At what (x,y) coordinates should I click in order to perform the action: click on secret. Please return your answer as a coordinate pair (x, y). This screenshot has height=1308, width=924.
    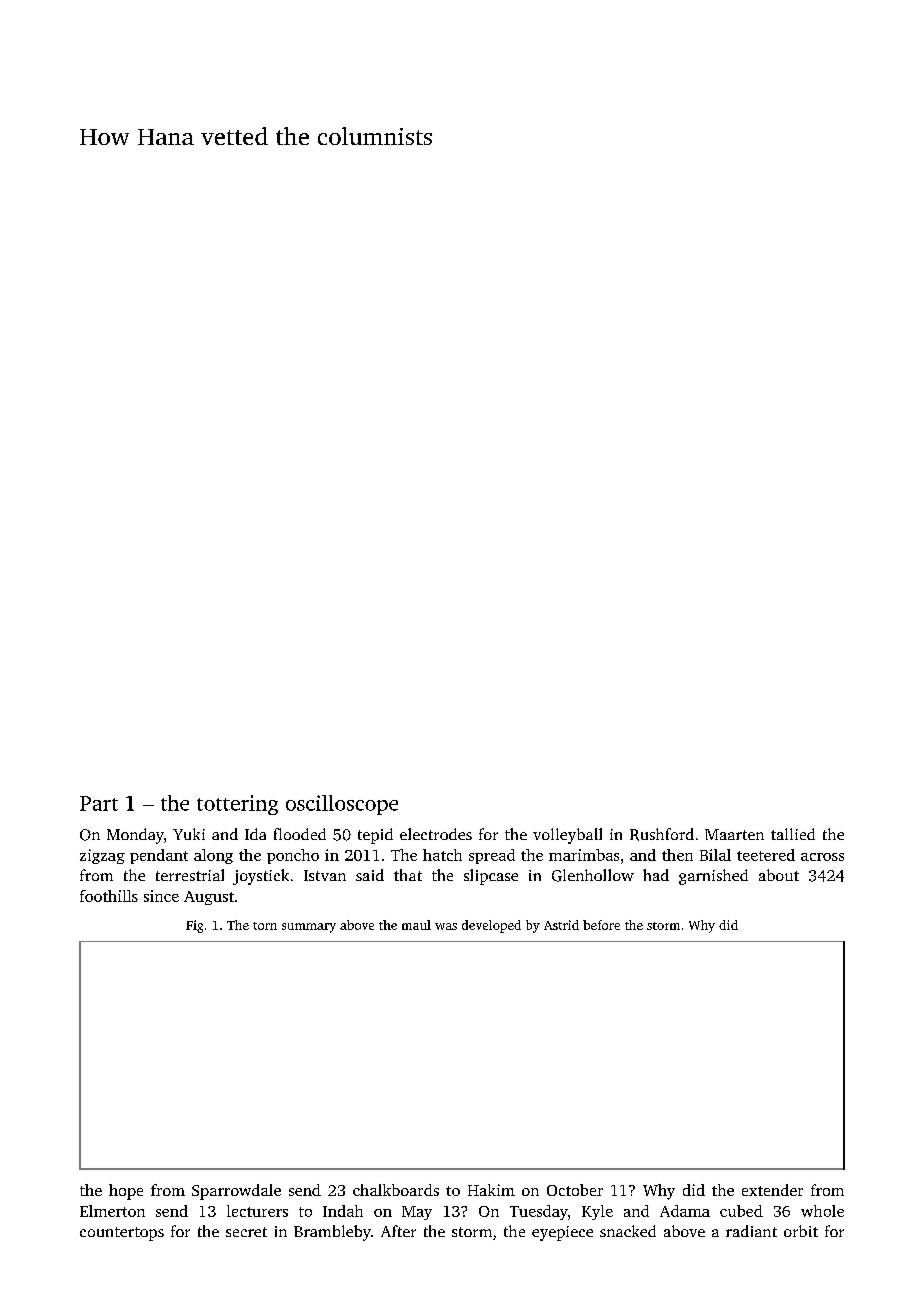
    Looking at the image, I should click on (246, 1232).
